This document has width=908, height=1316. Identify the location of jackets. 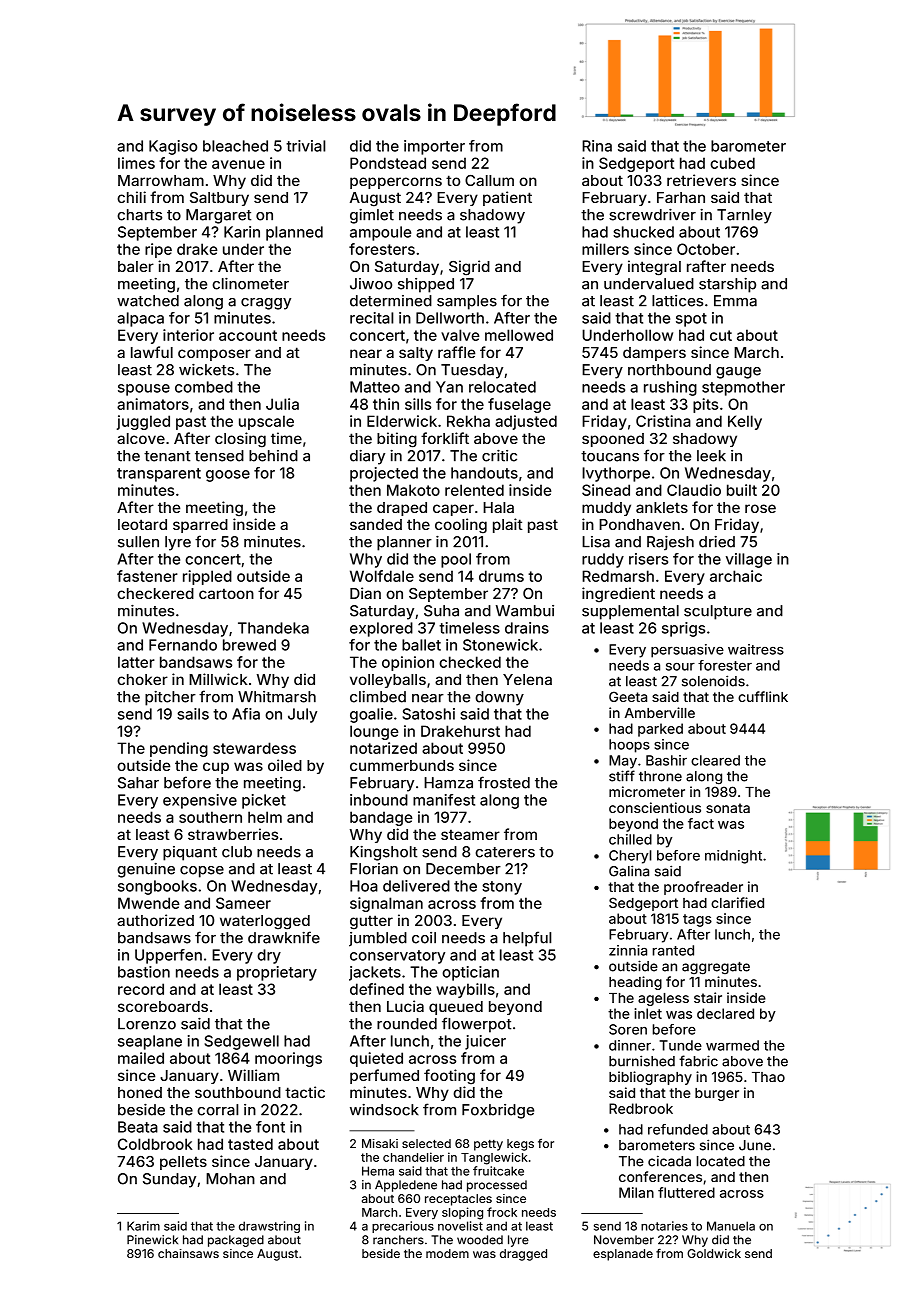
(375, 973).
